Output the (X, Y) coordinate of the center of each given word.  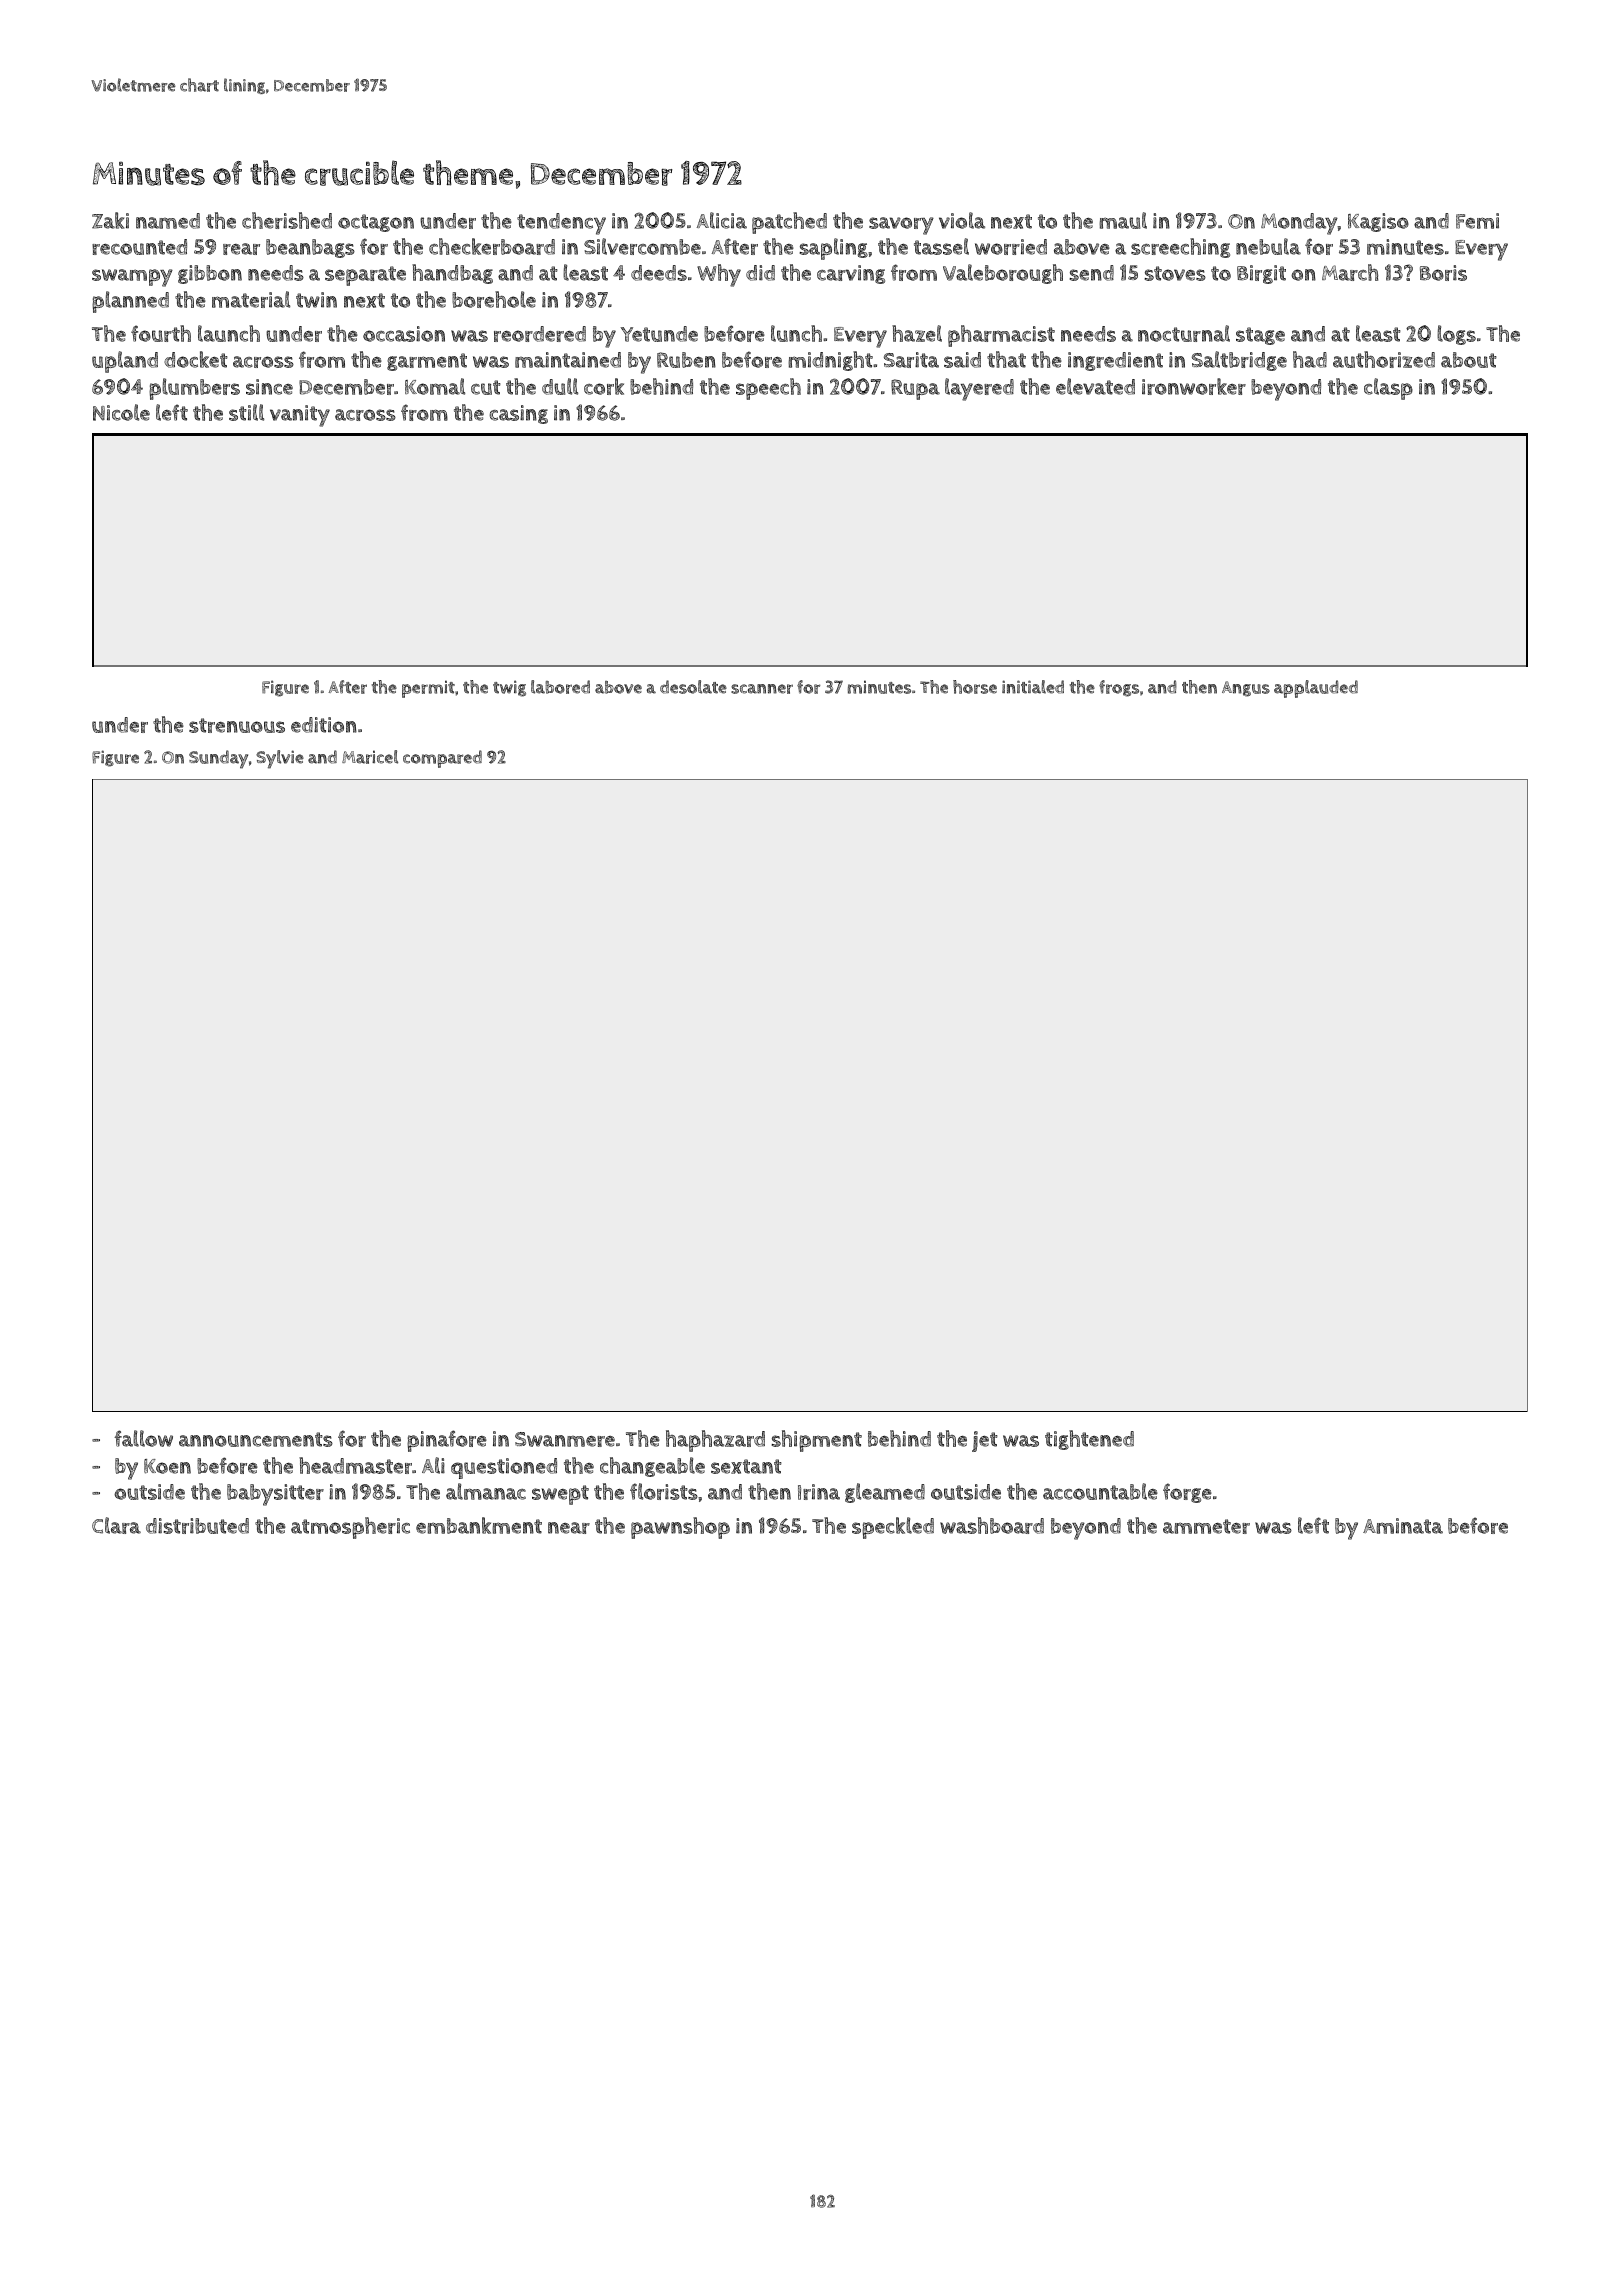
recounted (139, 247)
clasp (1388, 389)
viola (962, 220)
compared (442, 759)
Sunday (218, 759)
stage (1260, 336)
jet (985, 1441)
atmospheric (350, 1528)
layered (979, 389)
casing (519, 414)
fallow (143, 1438)
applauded (1316, 689)
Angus (1246, 689)
